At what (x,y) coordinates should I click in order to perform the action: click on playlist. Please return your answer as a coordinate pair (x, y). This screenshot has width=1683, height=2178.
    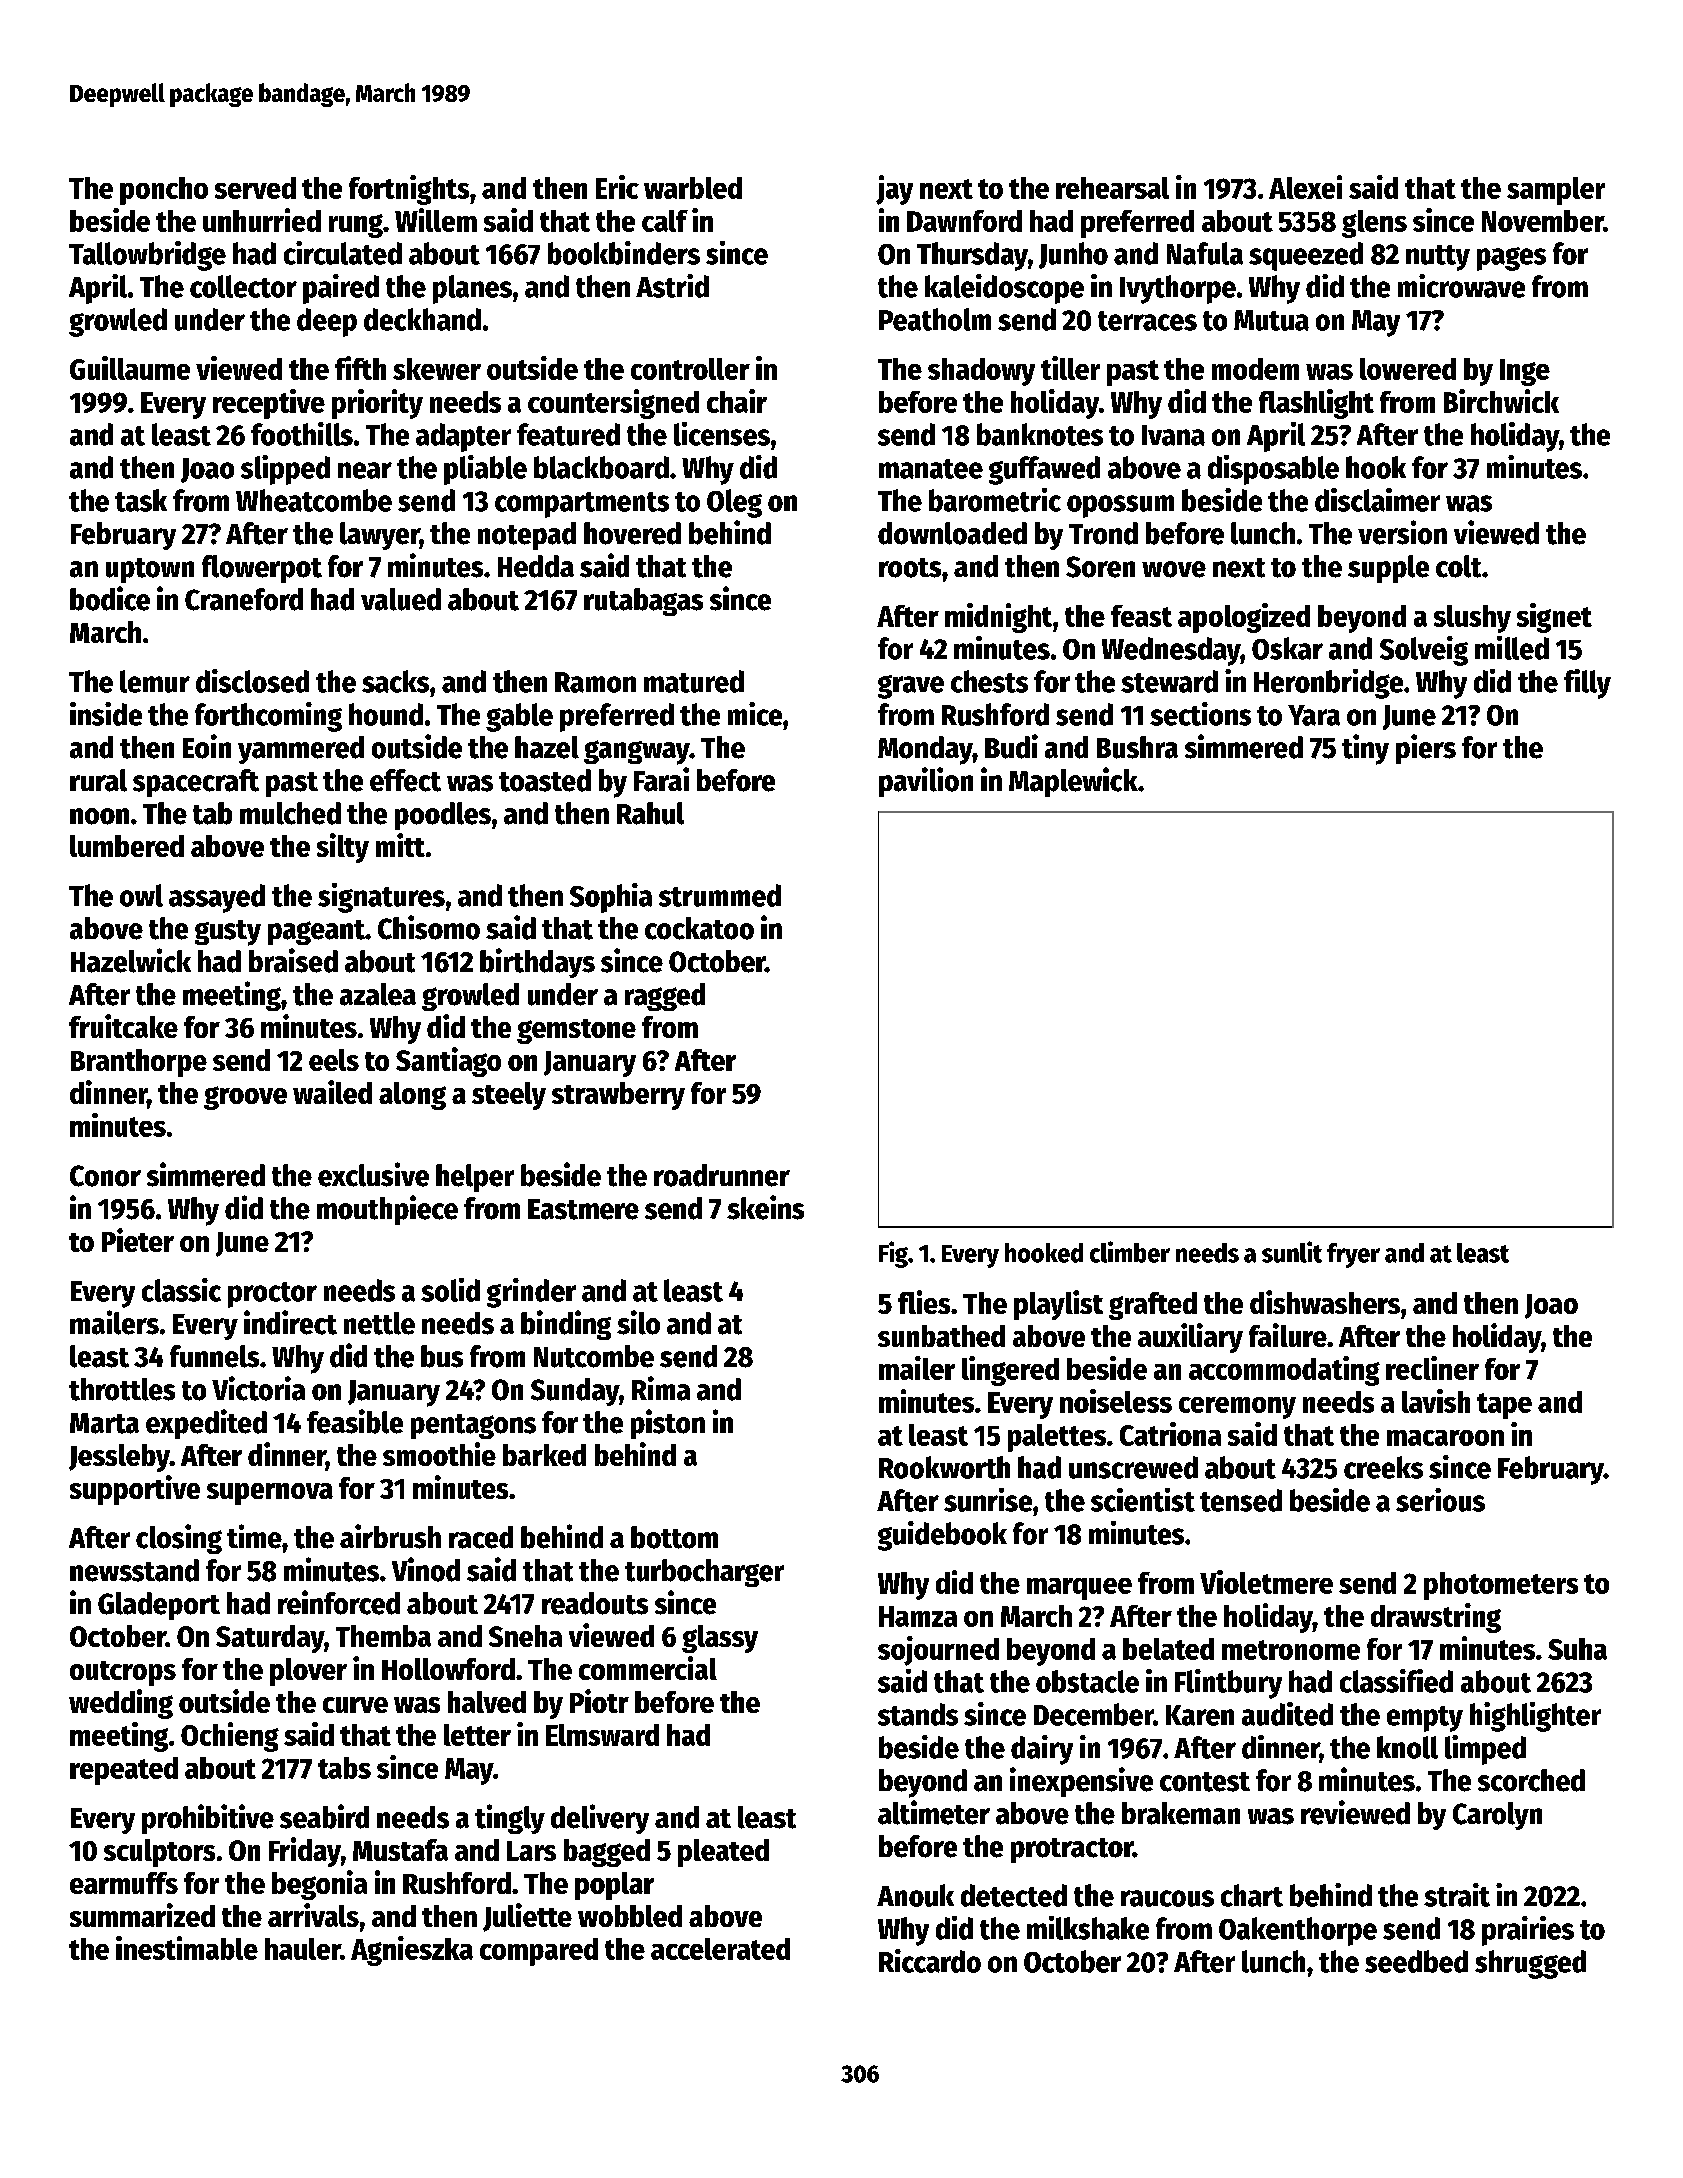
    Looking at the image, I should click on (1058, 1305).
